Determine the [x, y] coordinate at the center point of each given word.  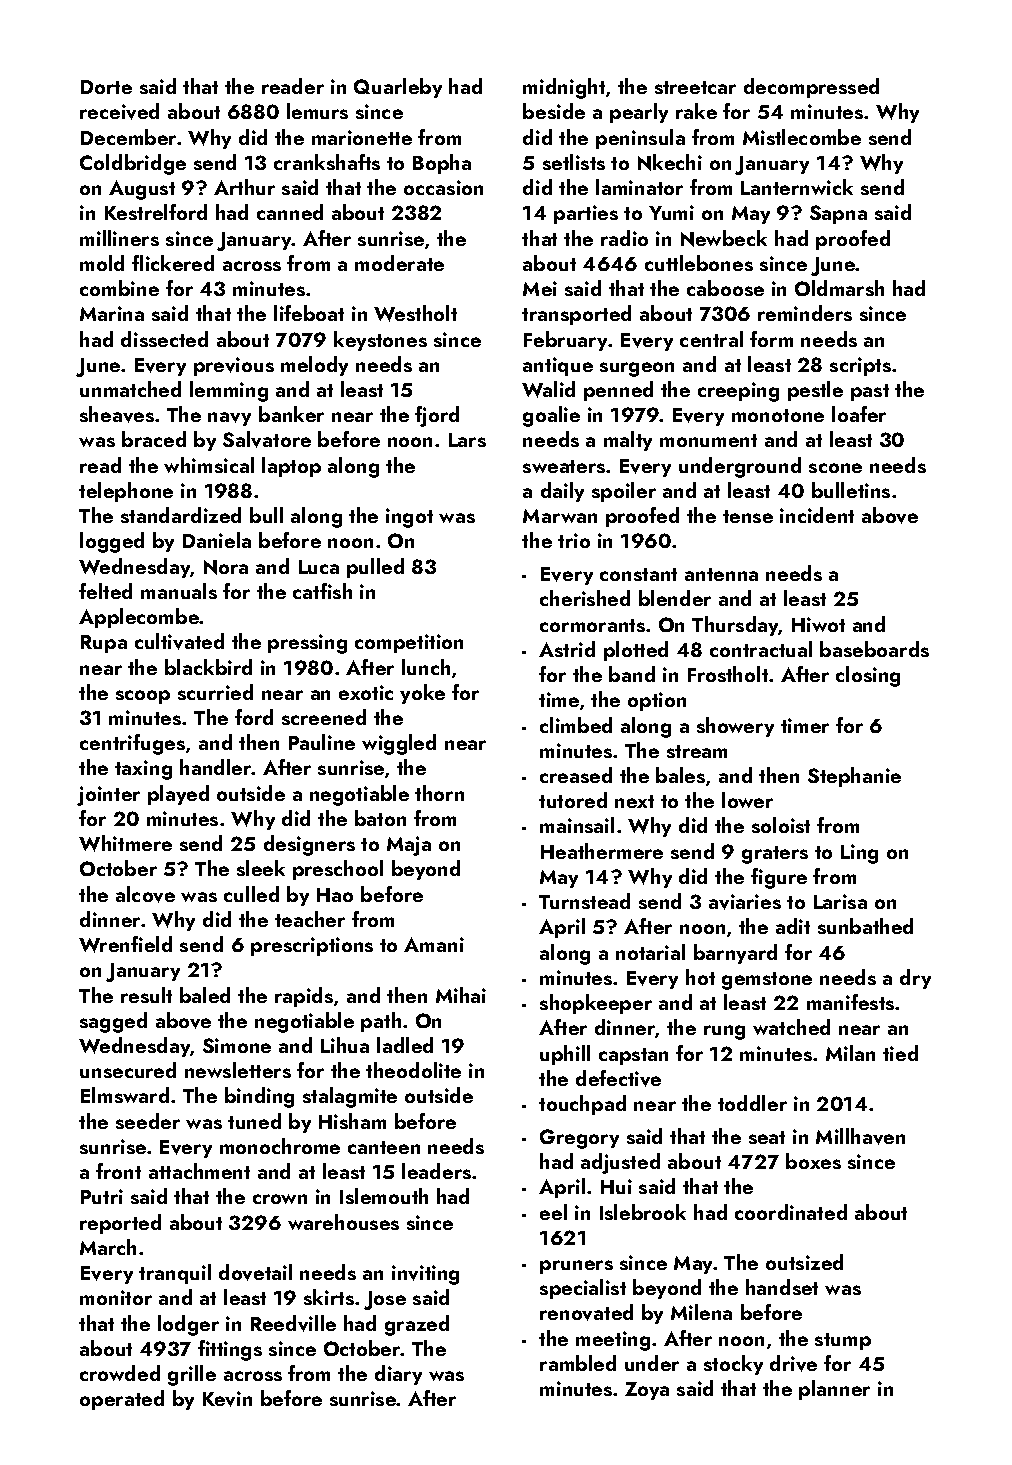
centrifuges [132, 744]
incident [817, 515]
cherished [585, 598]
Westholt [415, 313]
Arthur [244, 187]
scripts [860, 366]
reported [120, 1224]
